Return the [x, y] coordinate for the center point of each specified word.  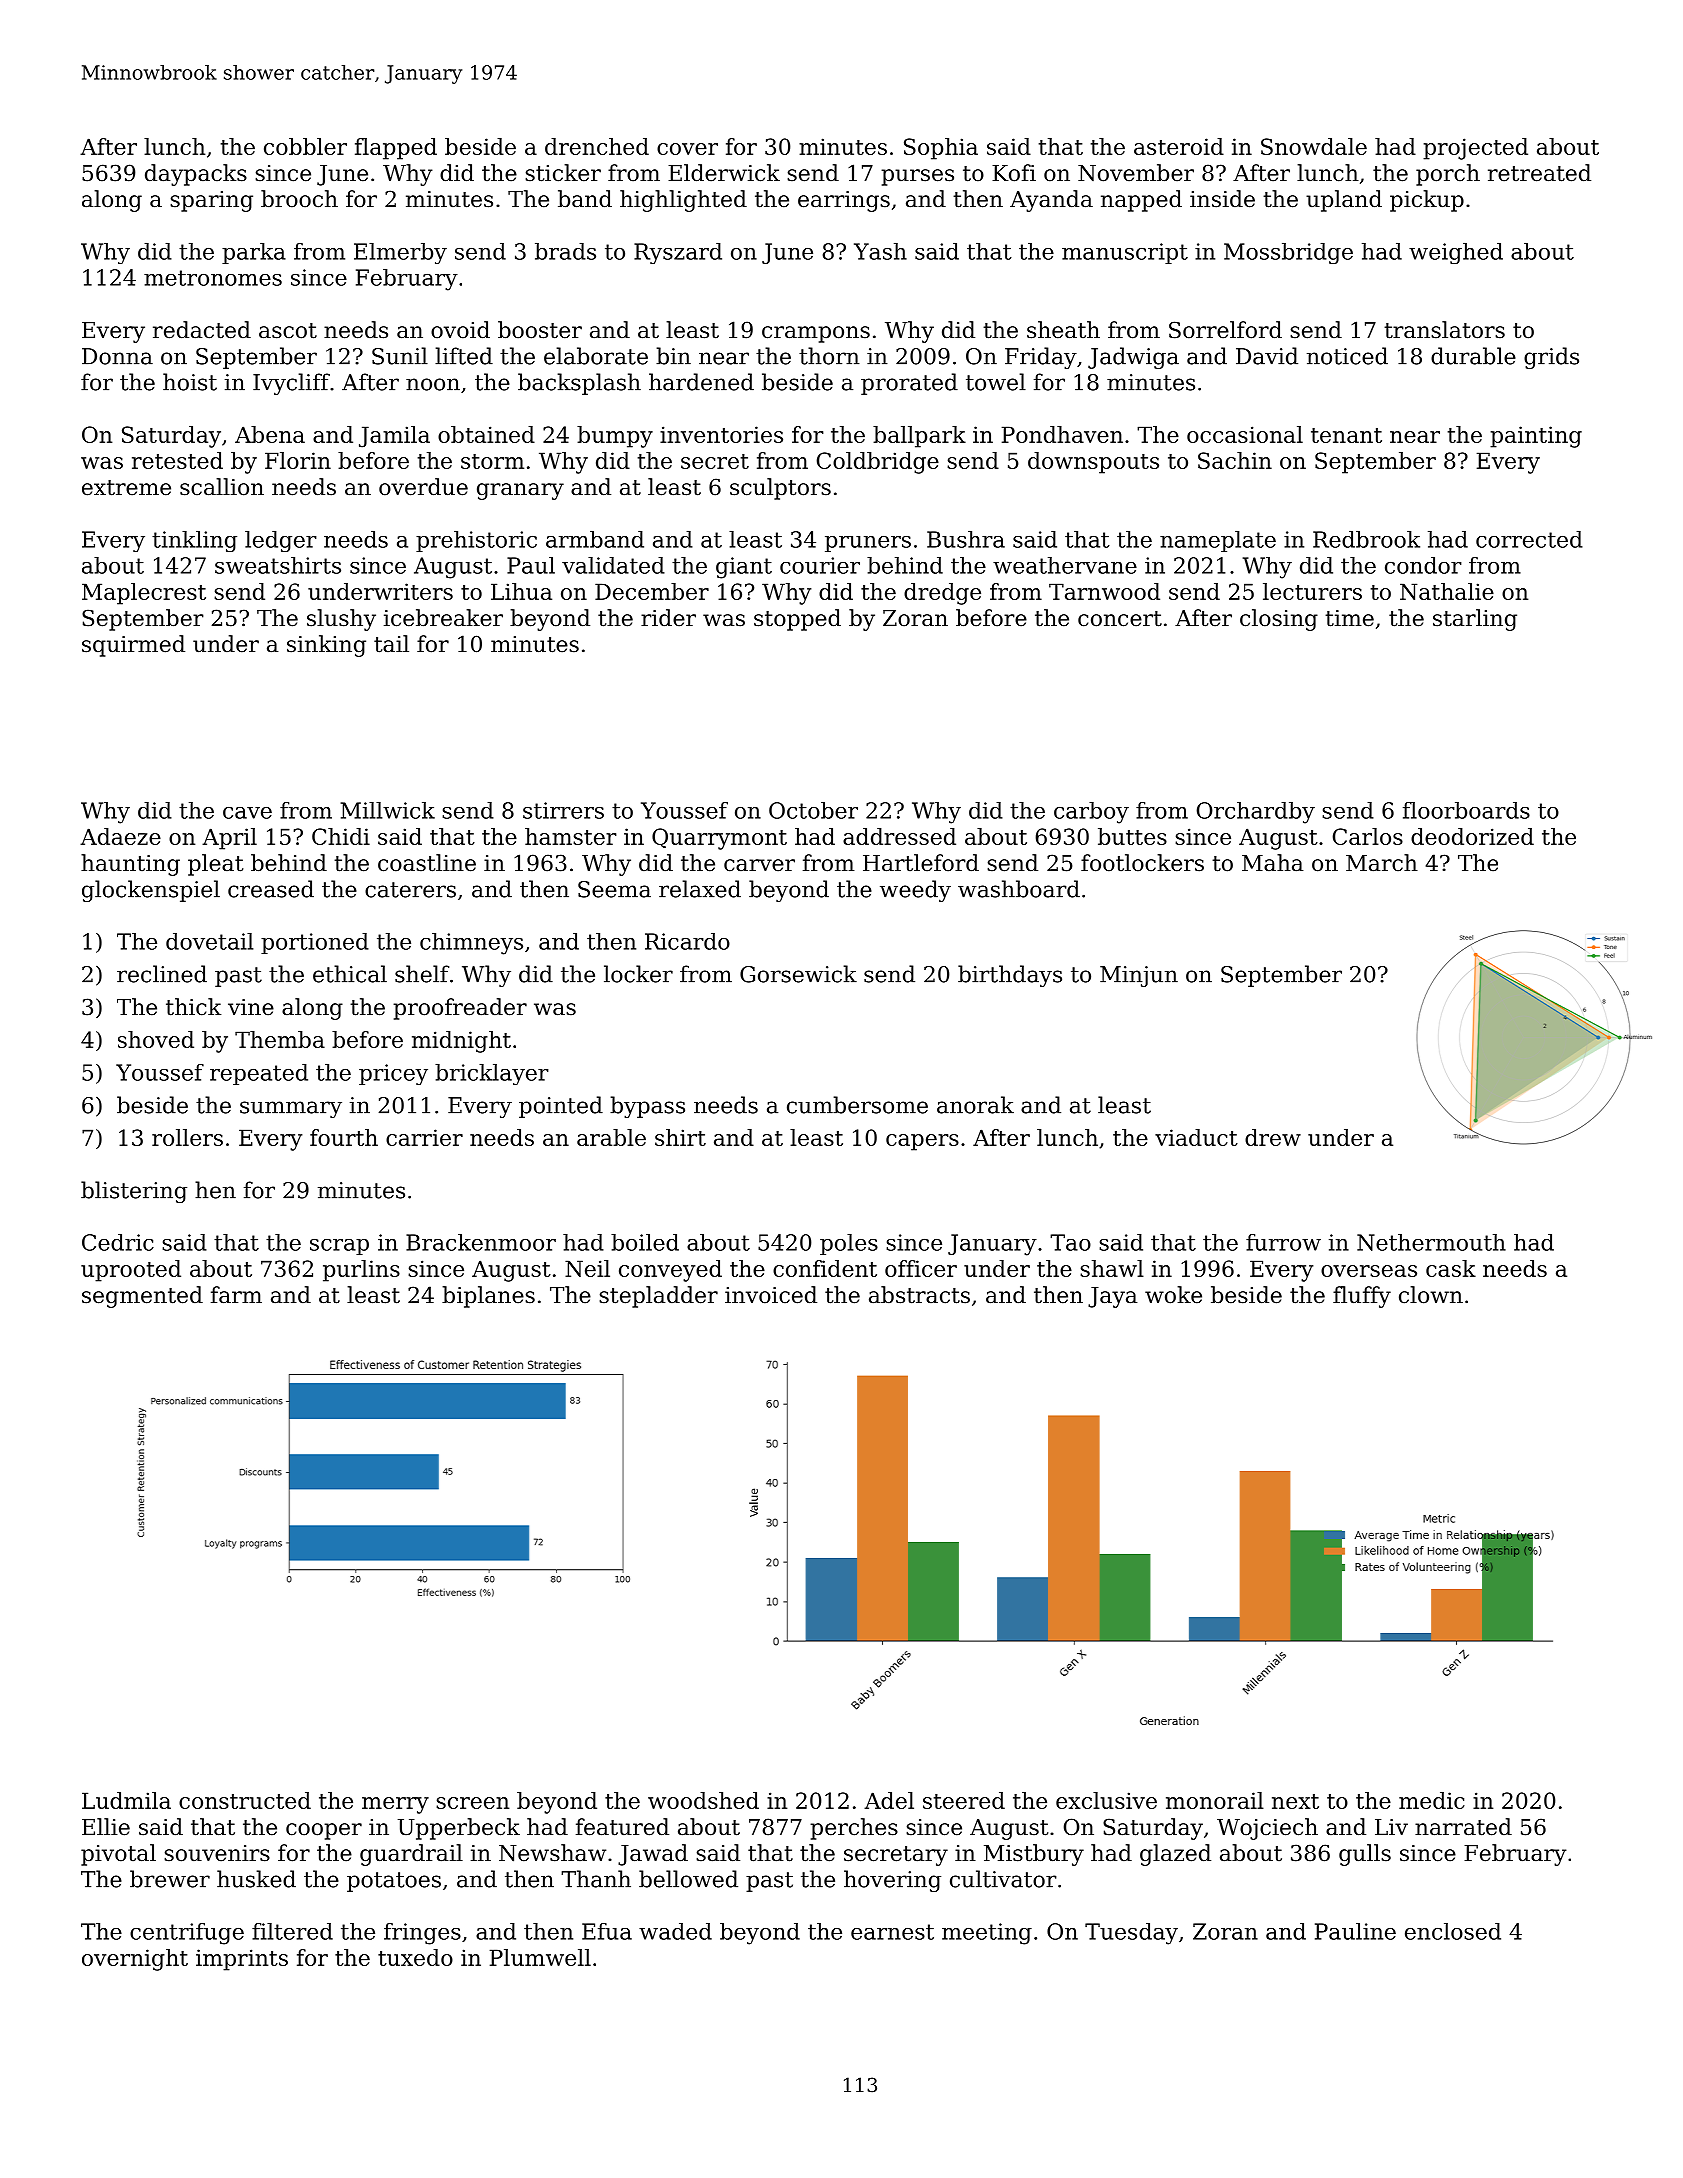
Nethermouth [1431, 1242]
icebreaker [443, 618]
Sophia [941, 149]
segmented [142, 1297]
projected [1475, 149]
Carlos [1368, 836]
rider [668, 618]
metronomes [213, 278]
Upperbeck [459, 1829]
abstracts [919, 1295]
